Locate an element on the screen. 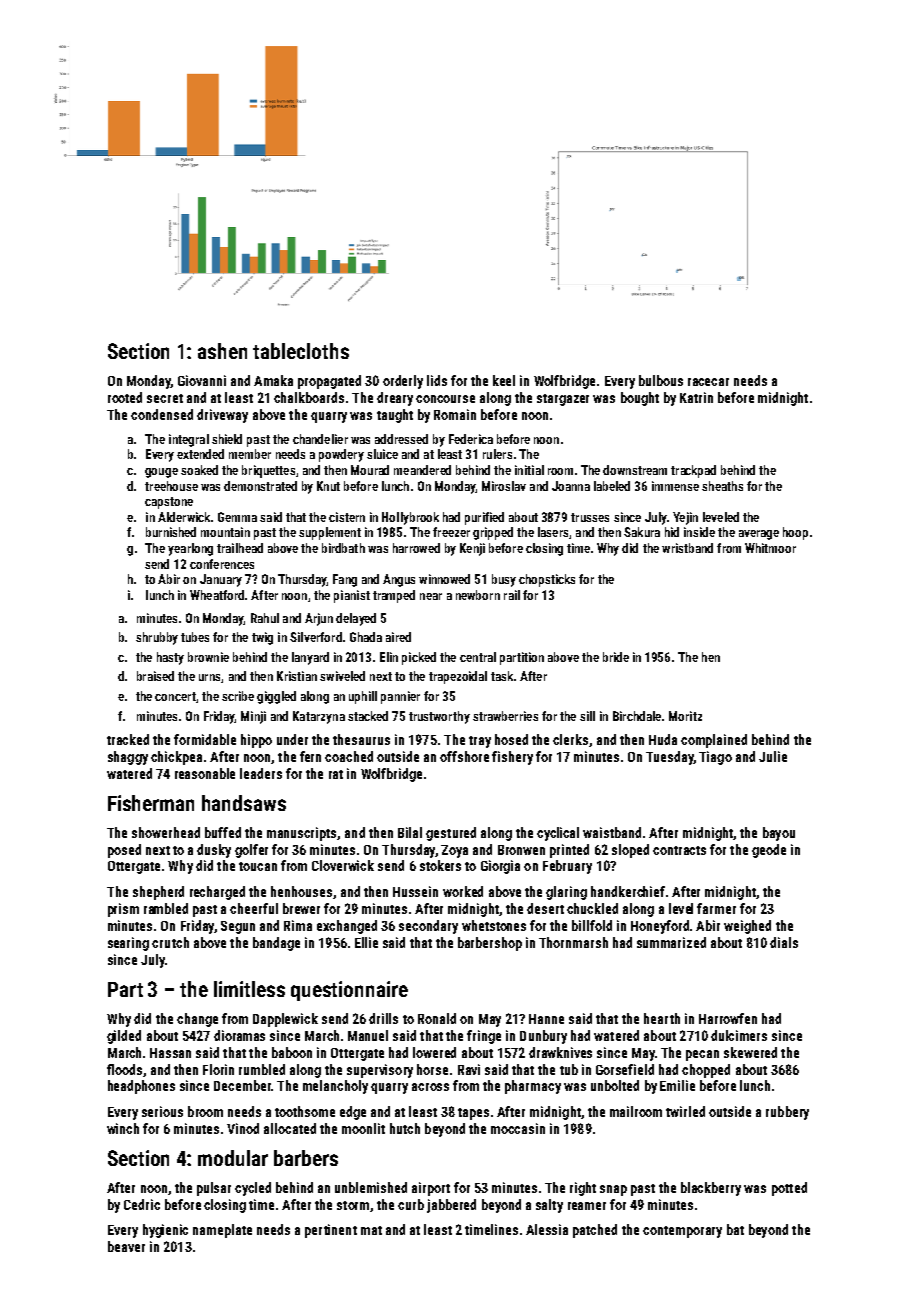 This screenshot has height=1308, width=924. keel is located at coordinates (504, 380).
